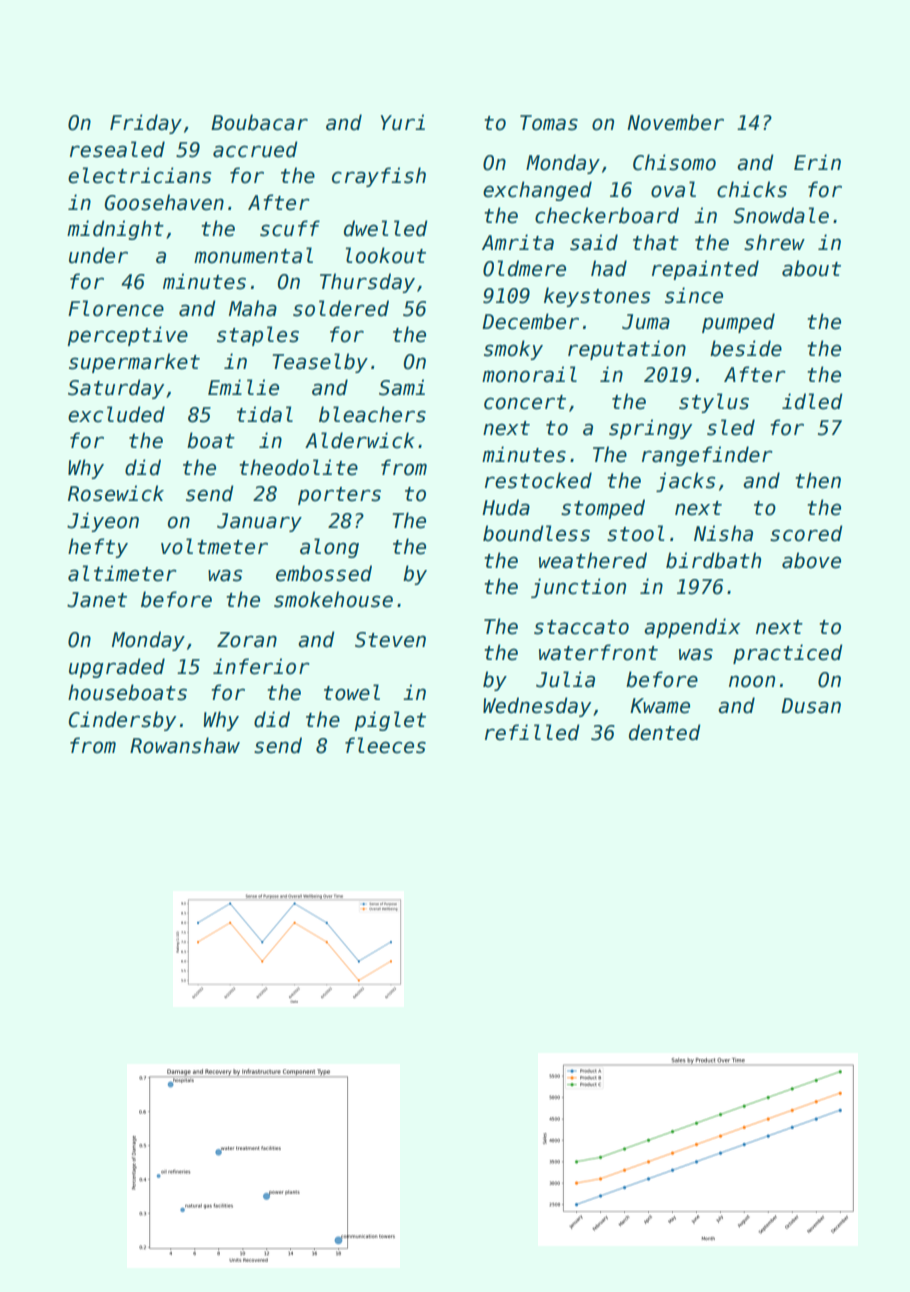 The image size is (910, 1292). What do you see at coordinates (116, 493) in the screenshot?
I see `Rosewick` at bounding box center [116, 493].
